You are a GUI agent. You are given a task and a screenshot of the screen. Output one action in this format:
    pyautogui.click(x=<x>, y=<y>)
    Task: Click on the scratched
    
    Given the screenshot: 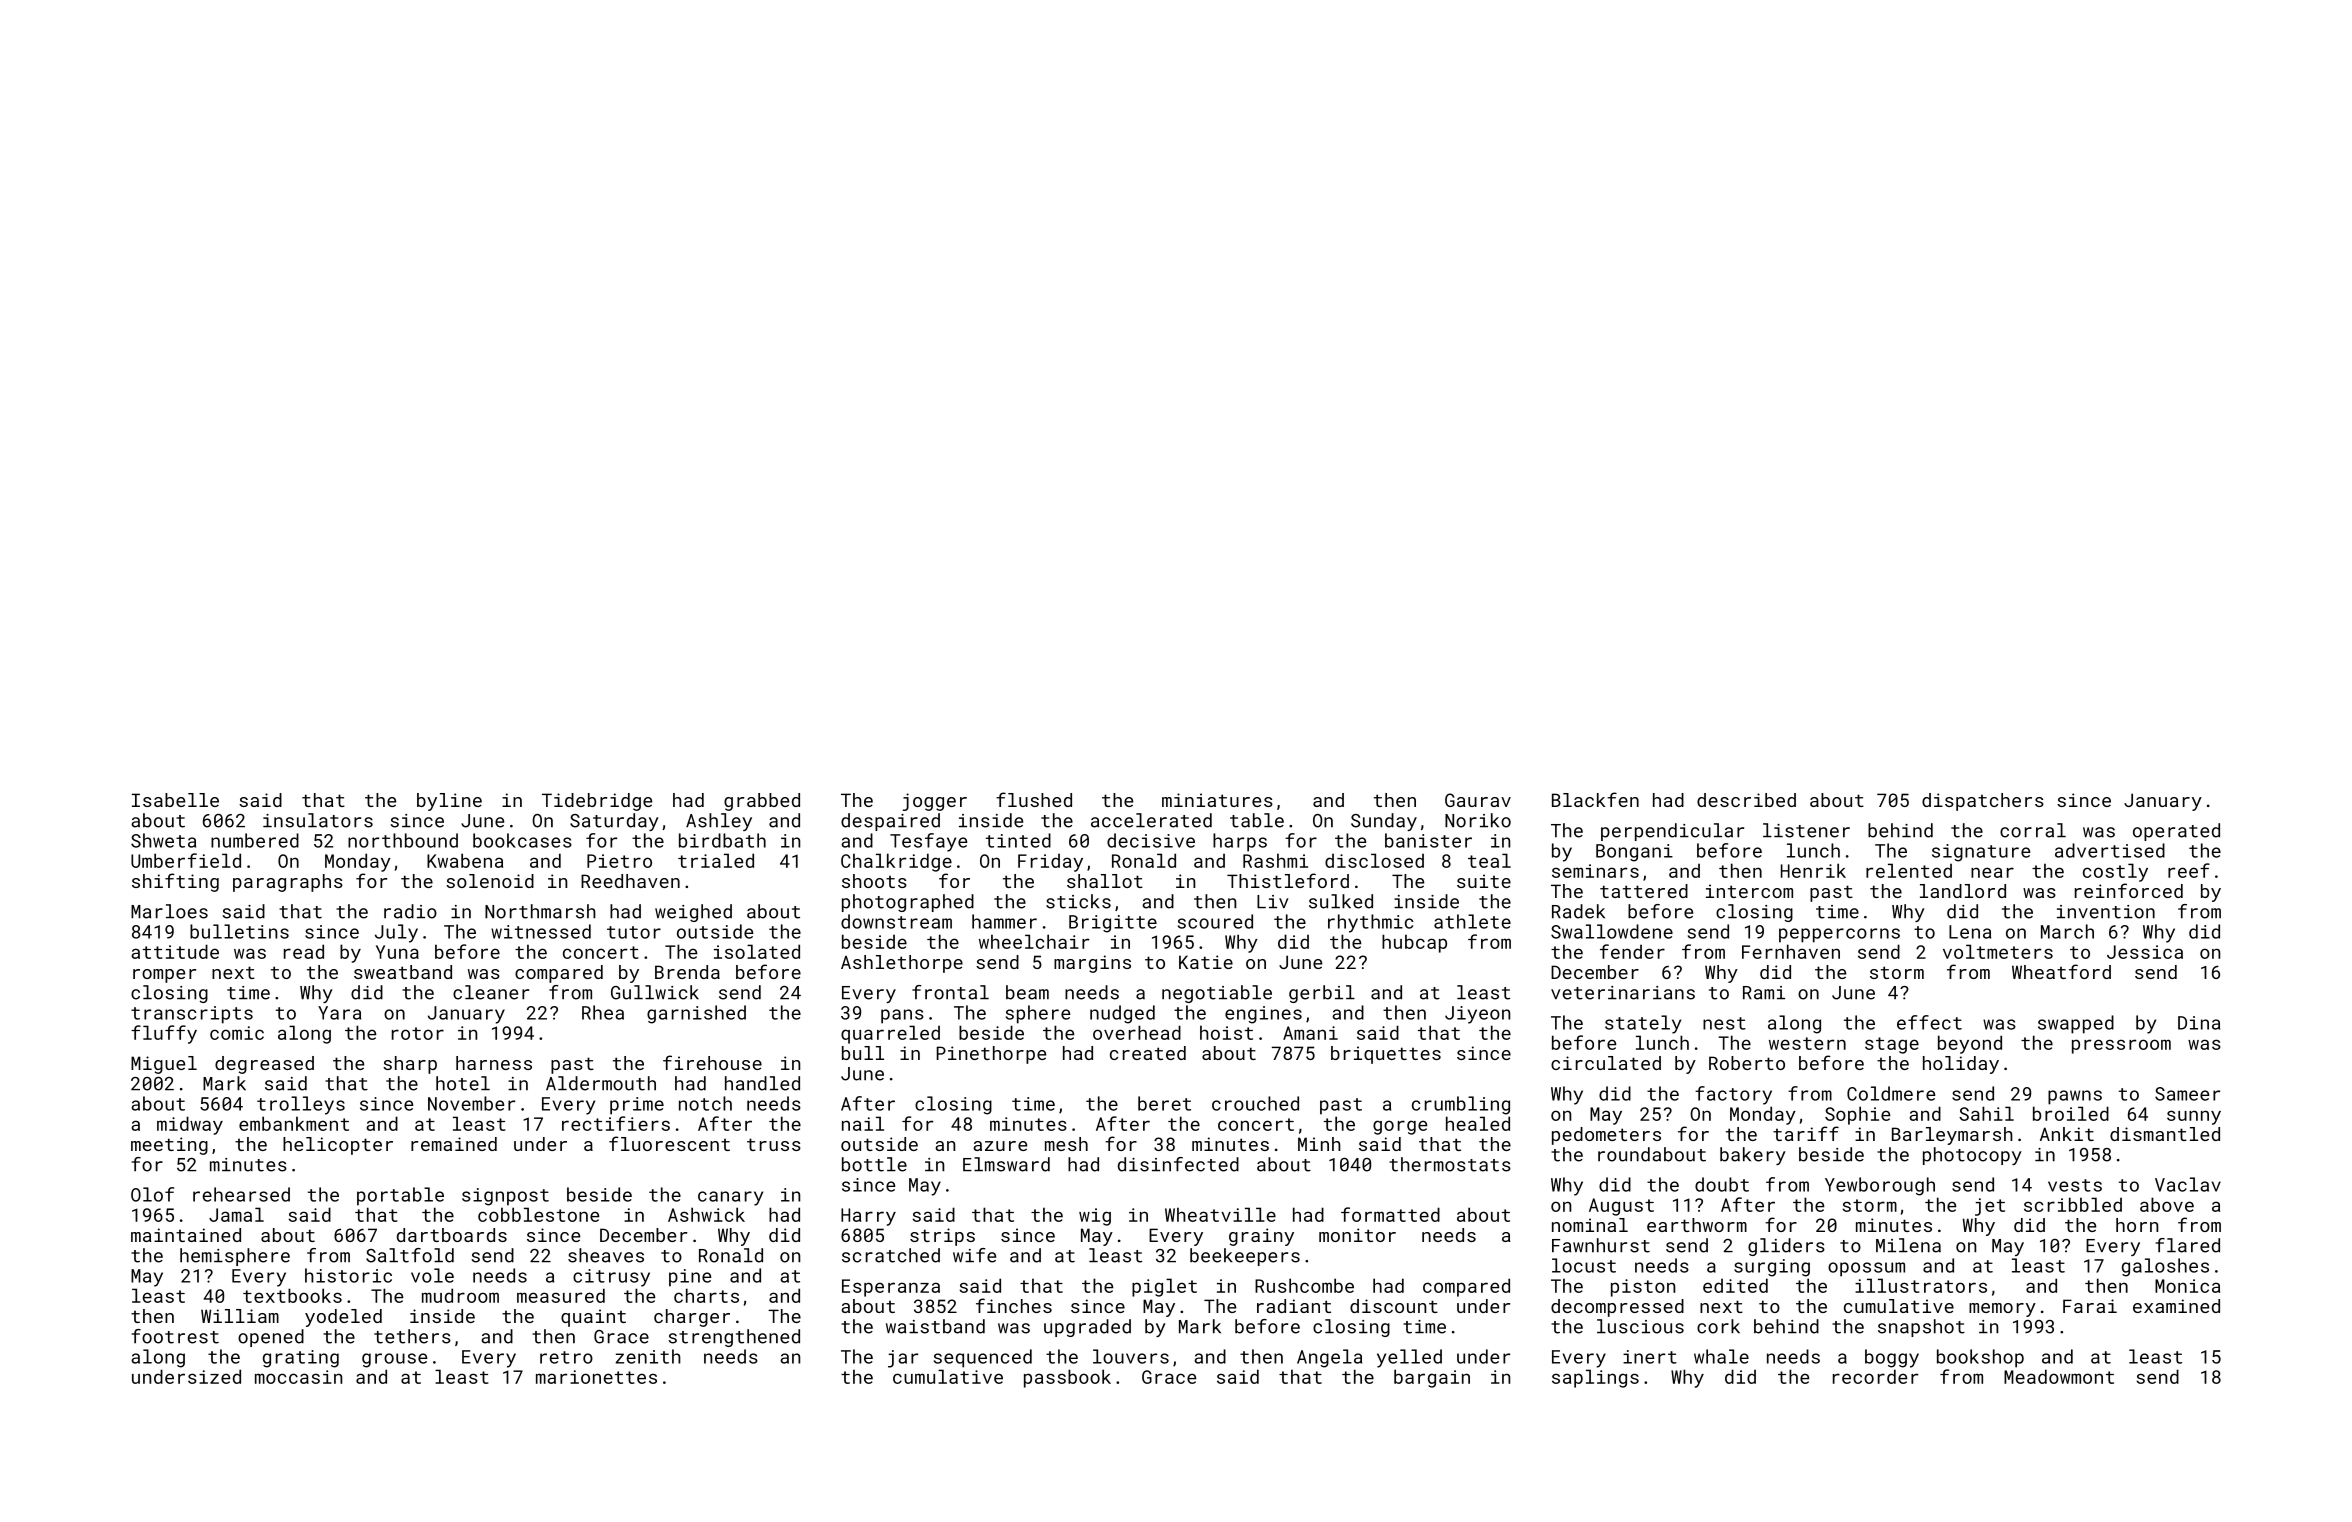 What is the action you would take?
    pyautogui.click(x=891, y=1255)
